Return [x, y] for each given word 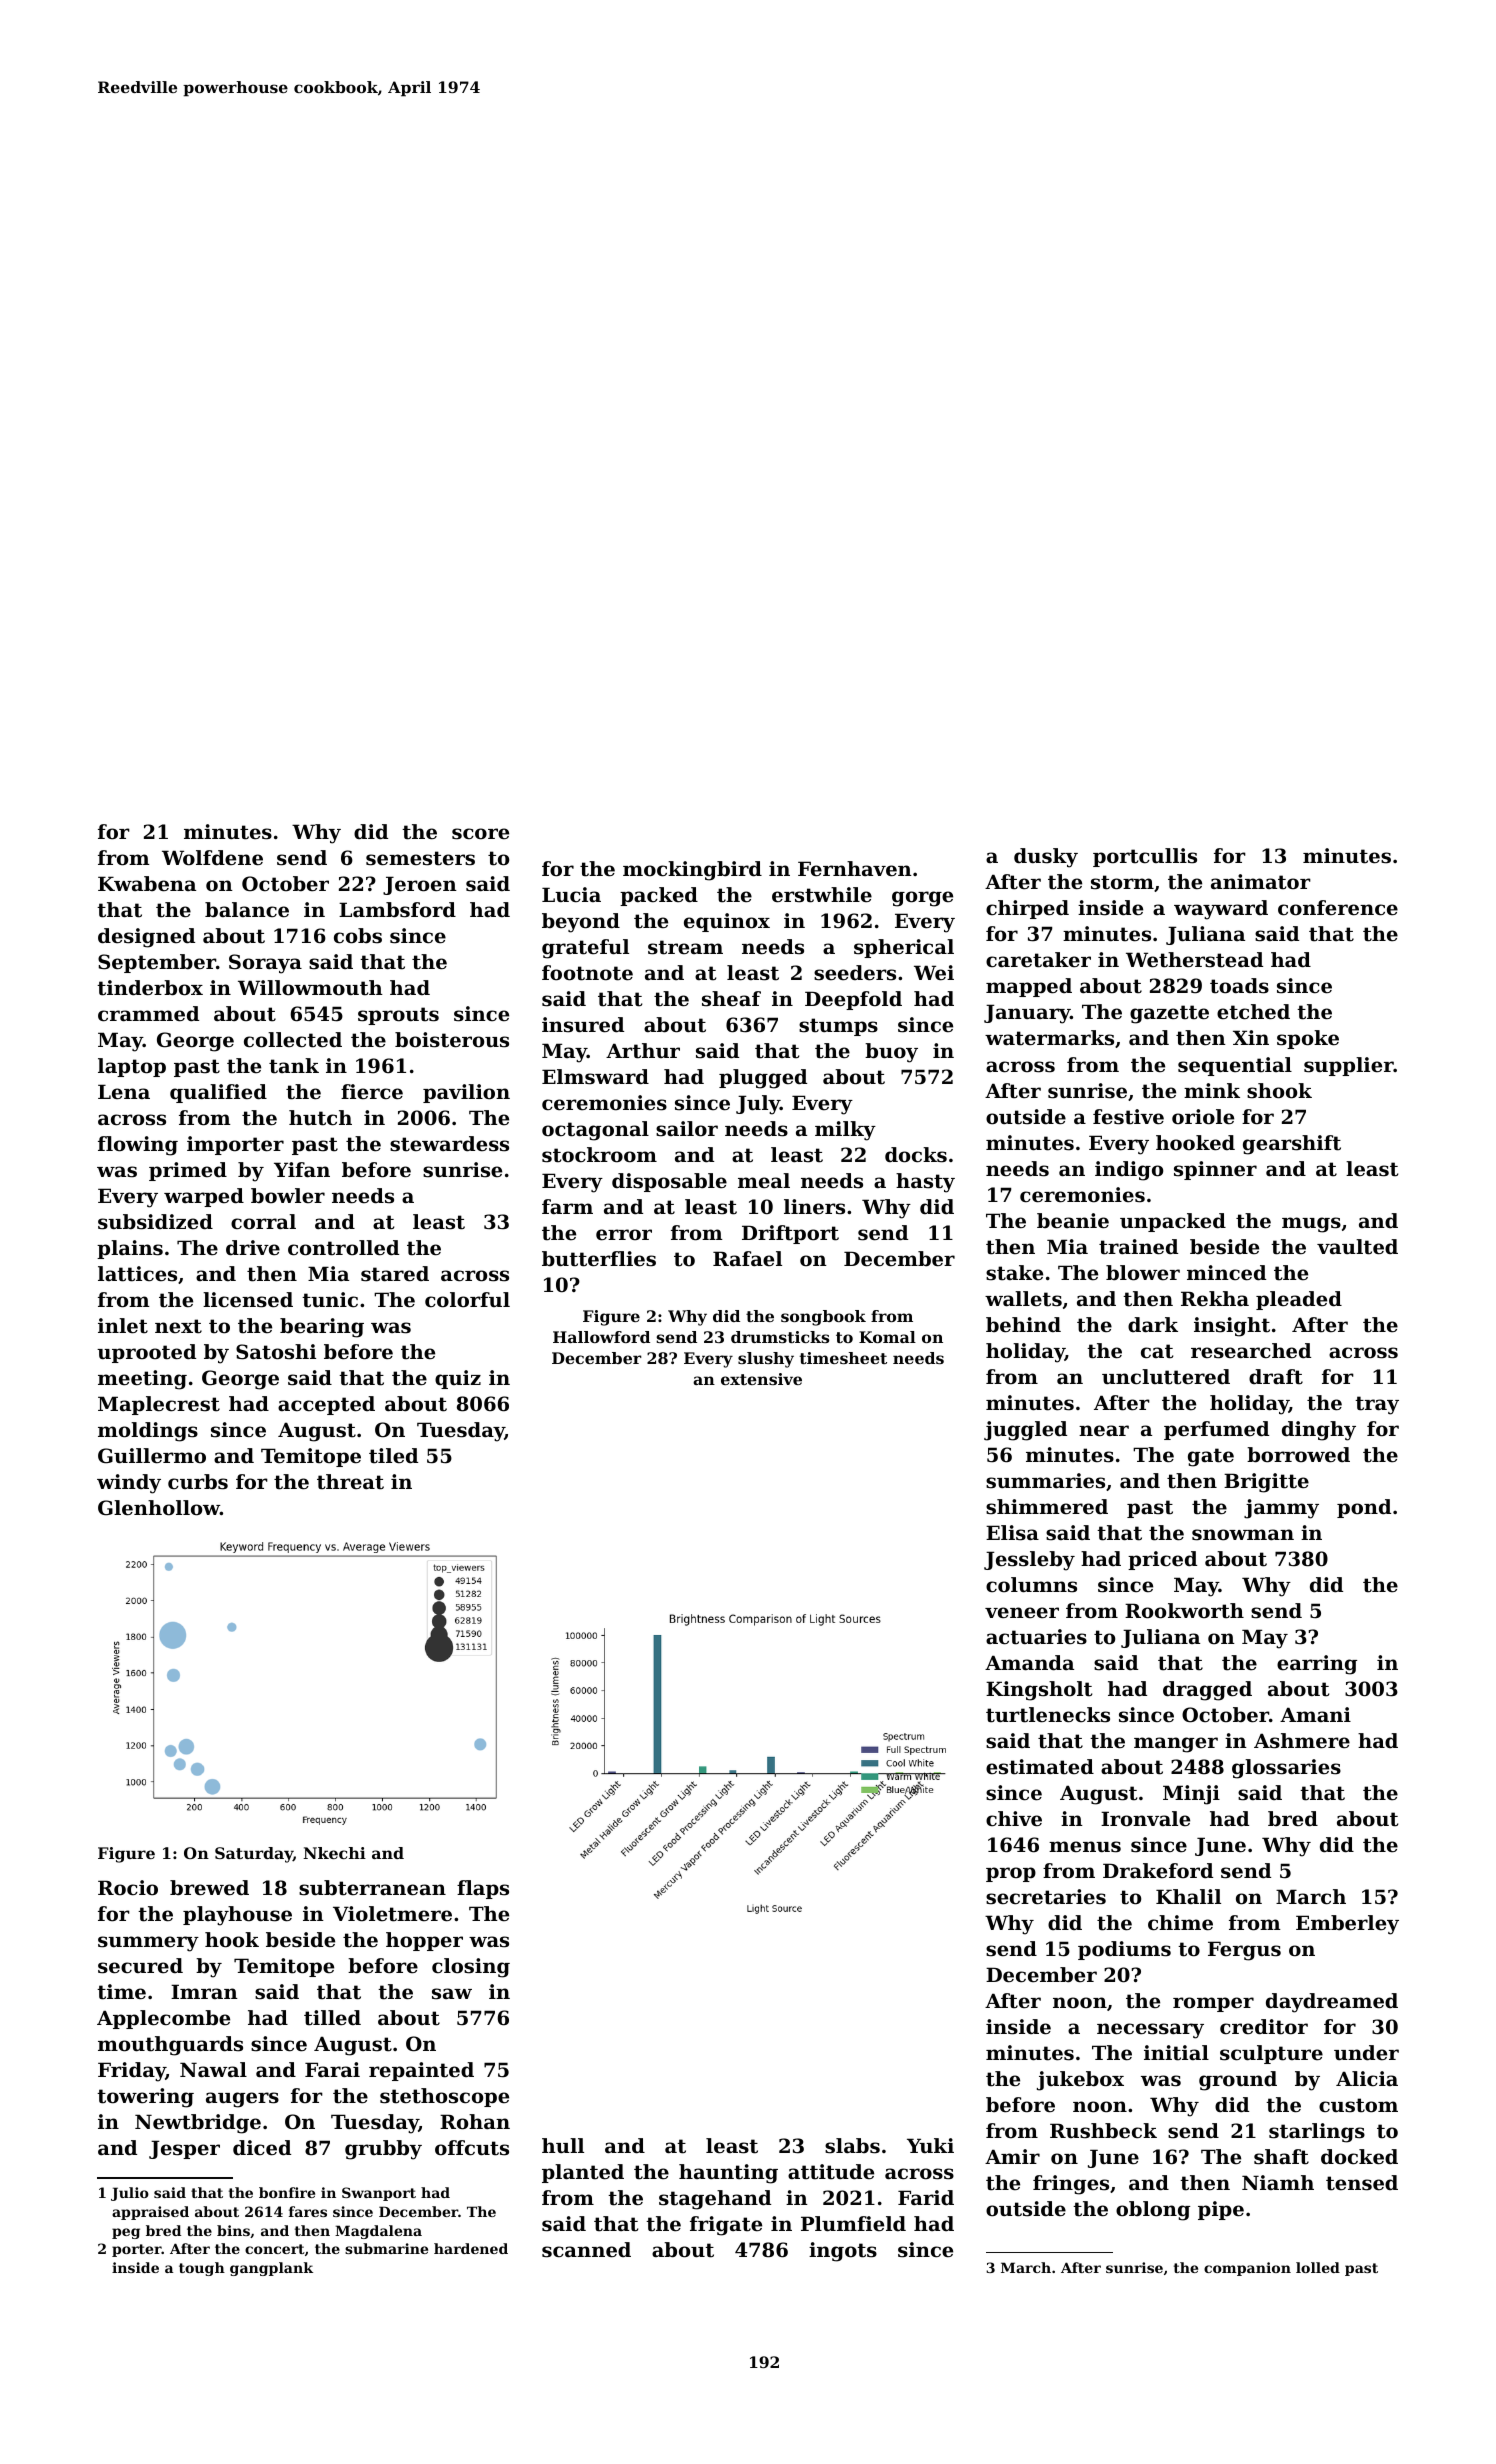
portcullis [1145, 857]
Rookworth [1184, 1611]
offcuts [472, 2148]
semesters [420, 858]
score [480, 834]
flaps [483, 1889]
